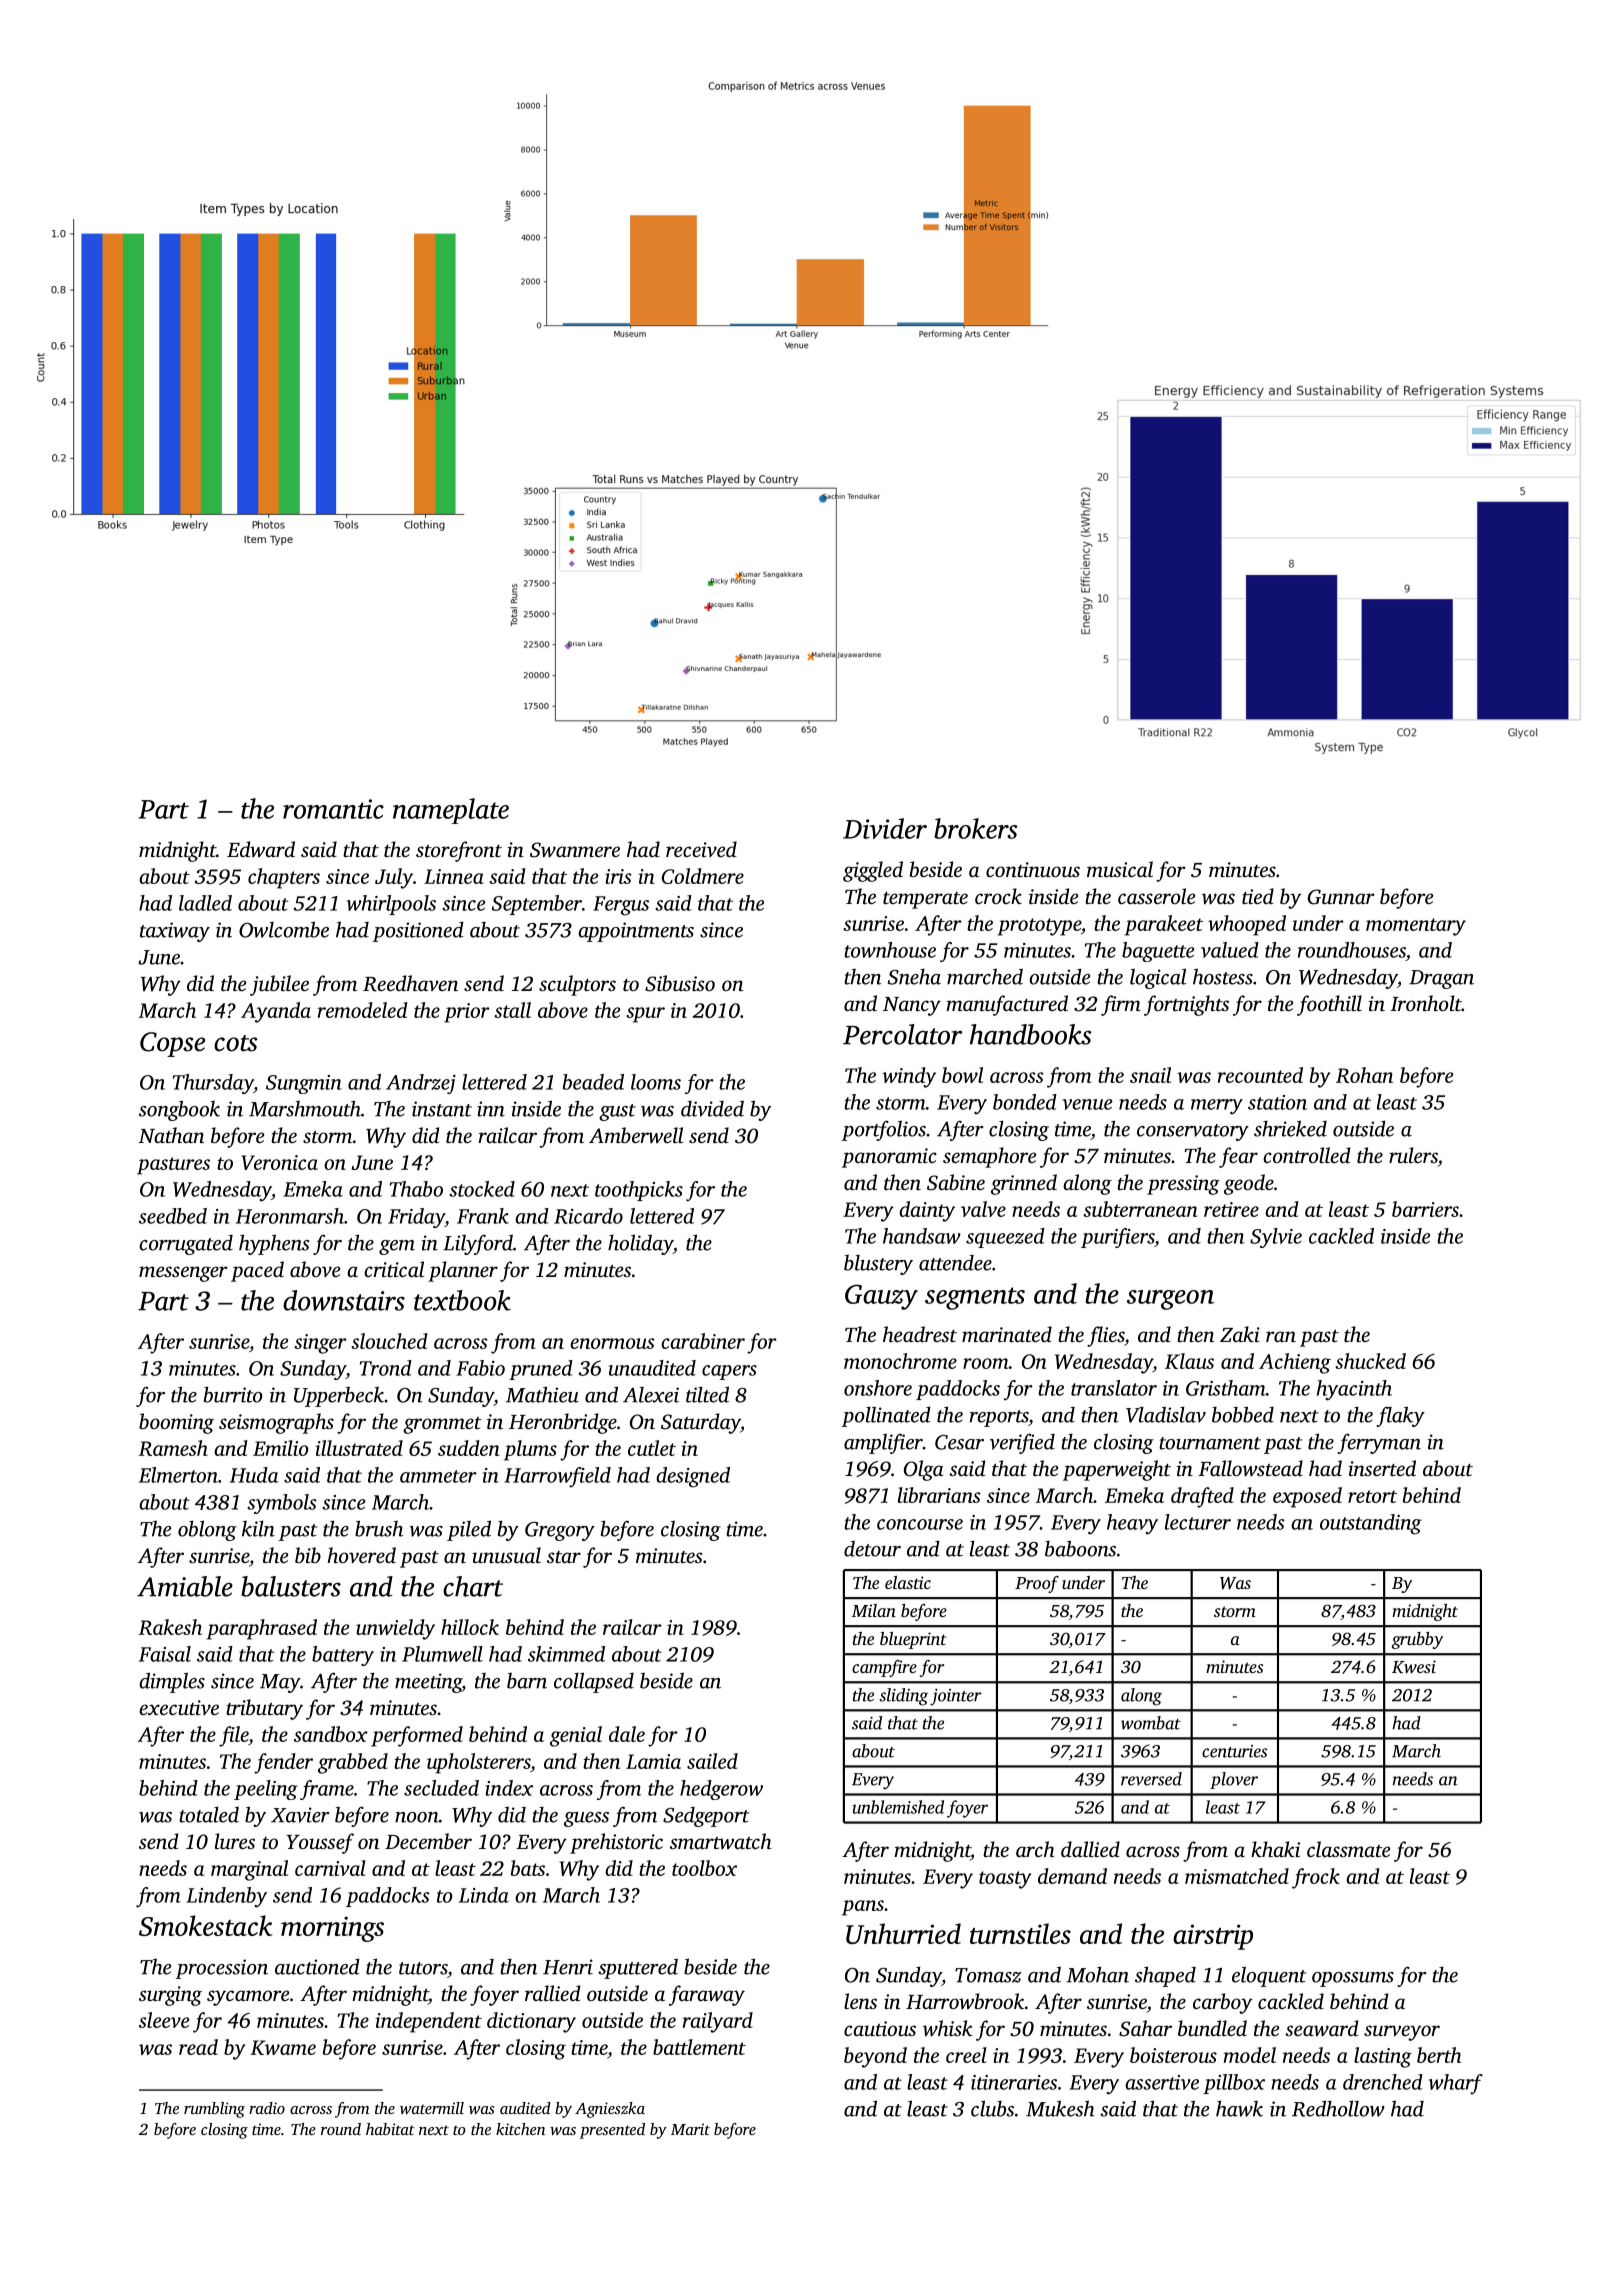  What do you see at coordinates (874, 1610) in the page?
I see `Milan` at bounding box center [874, 1610].
